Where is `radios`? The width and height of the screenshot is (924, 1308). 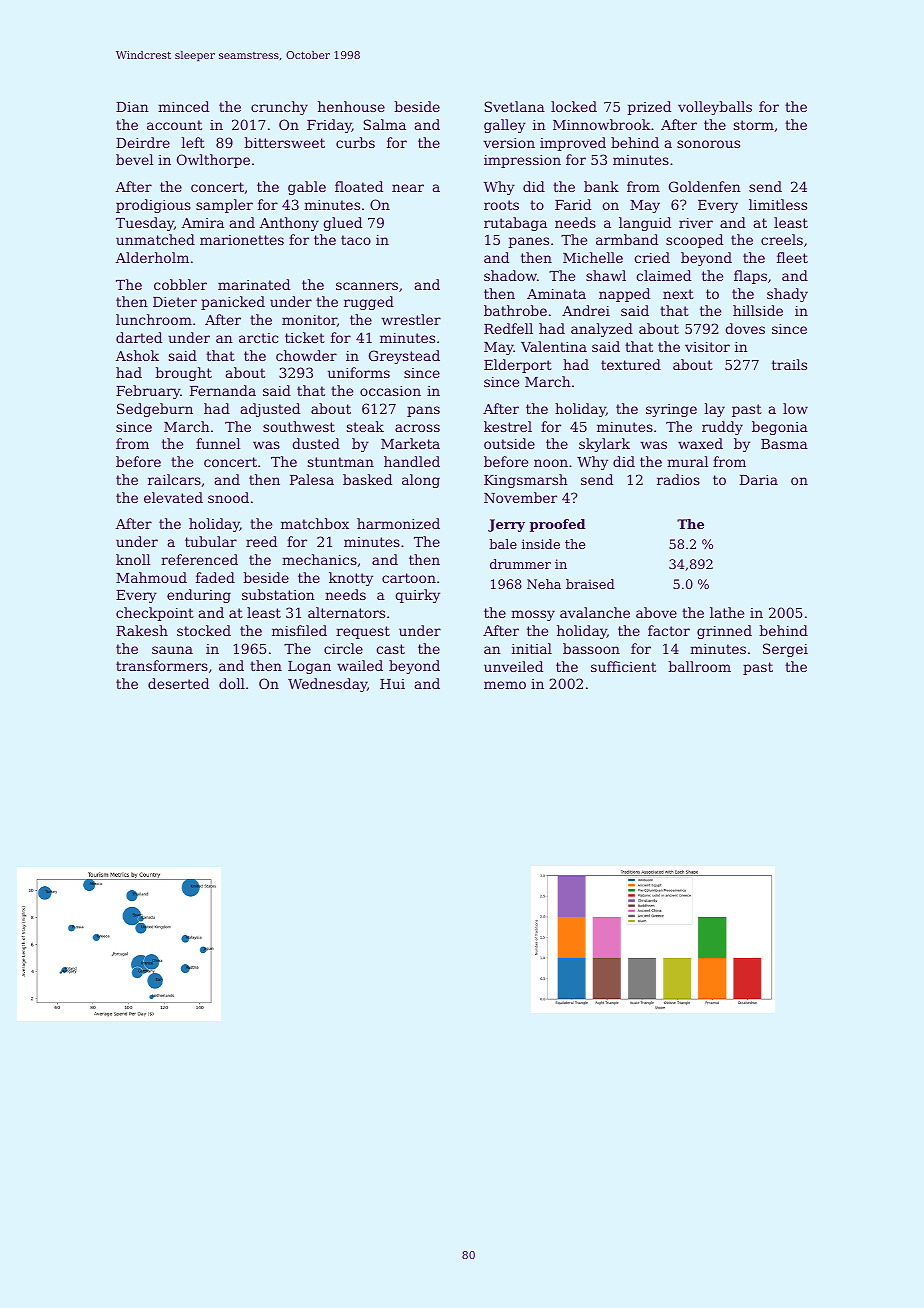 radios is located at coordinates (678, 479).
